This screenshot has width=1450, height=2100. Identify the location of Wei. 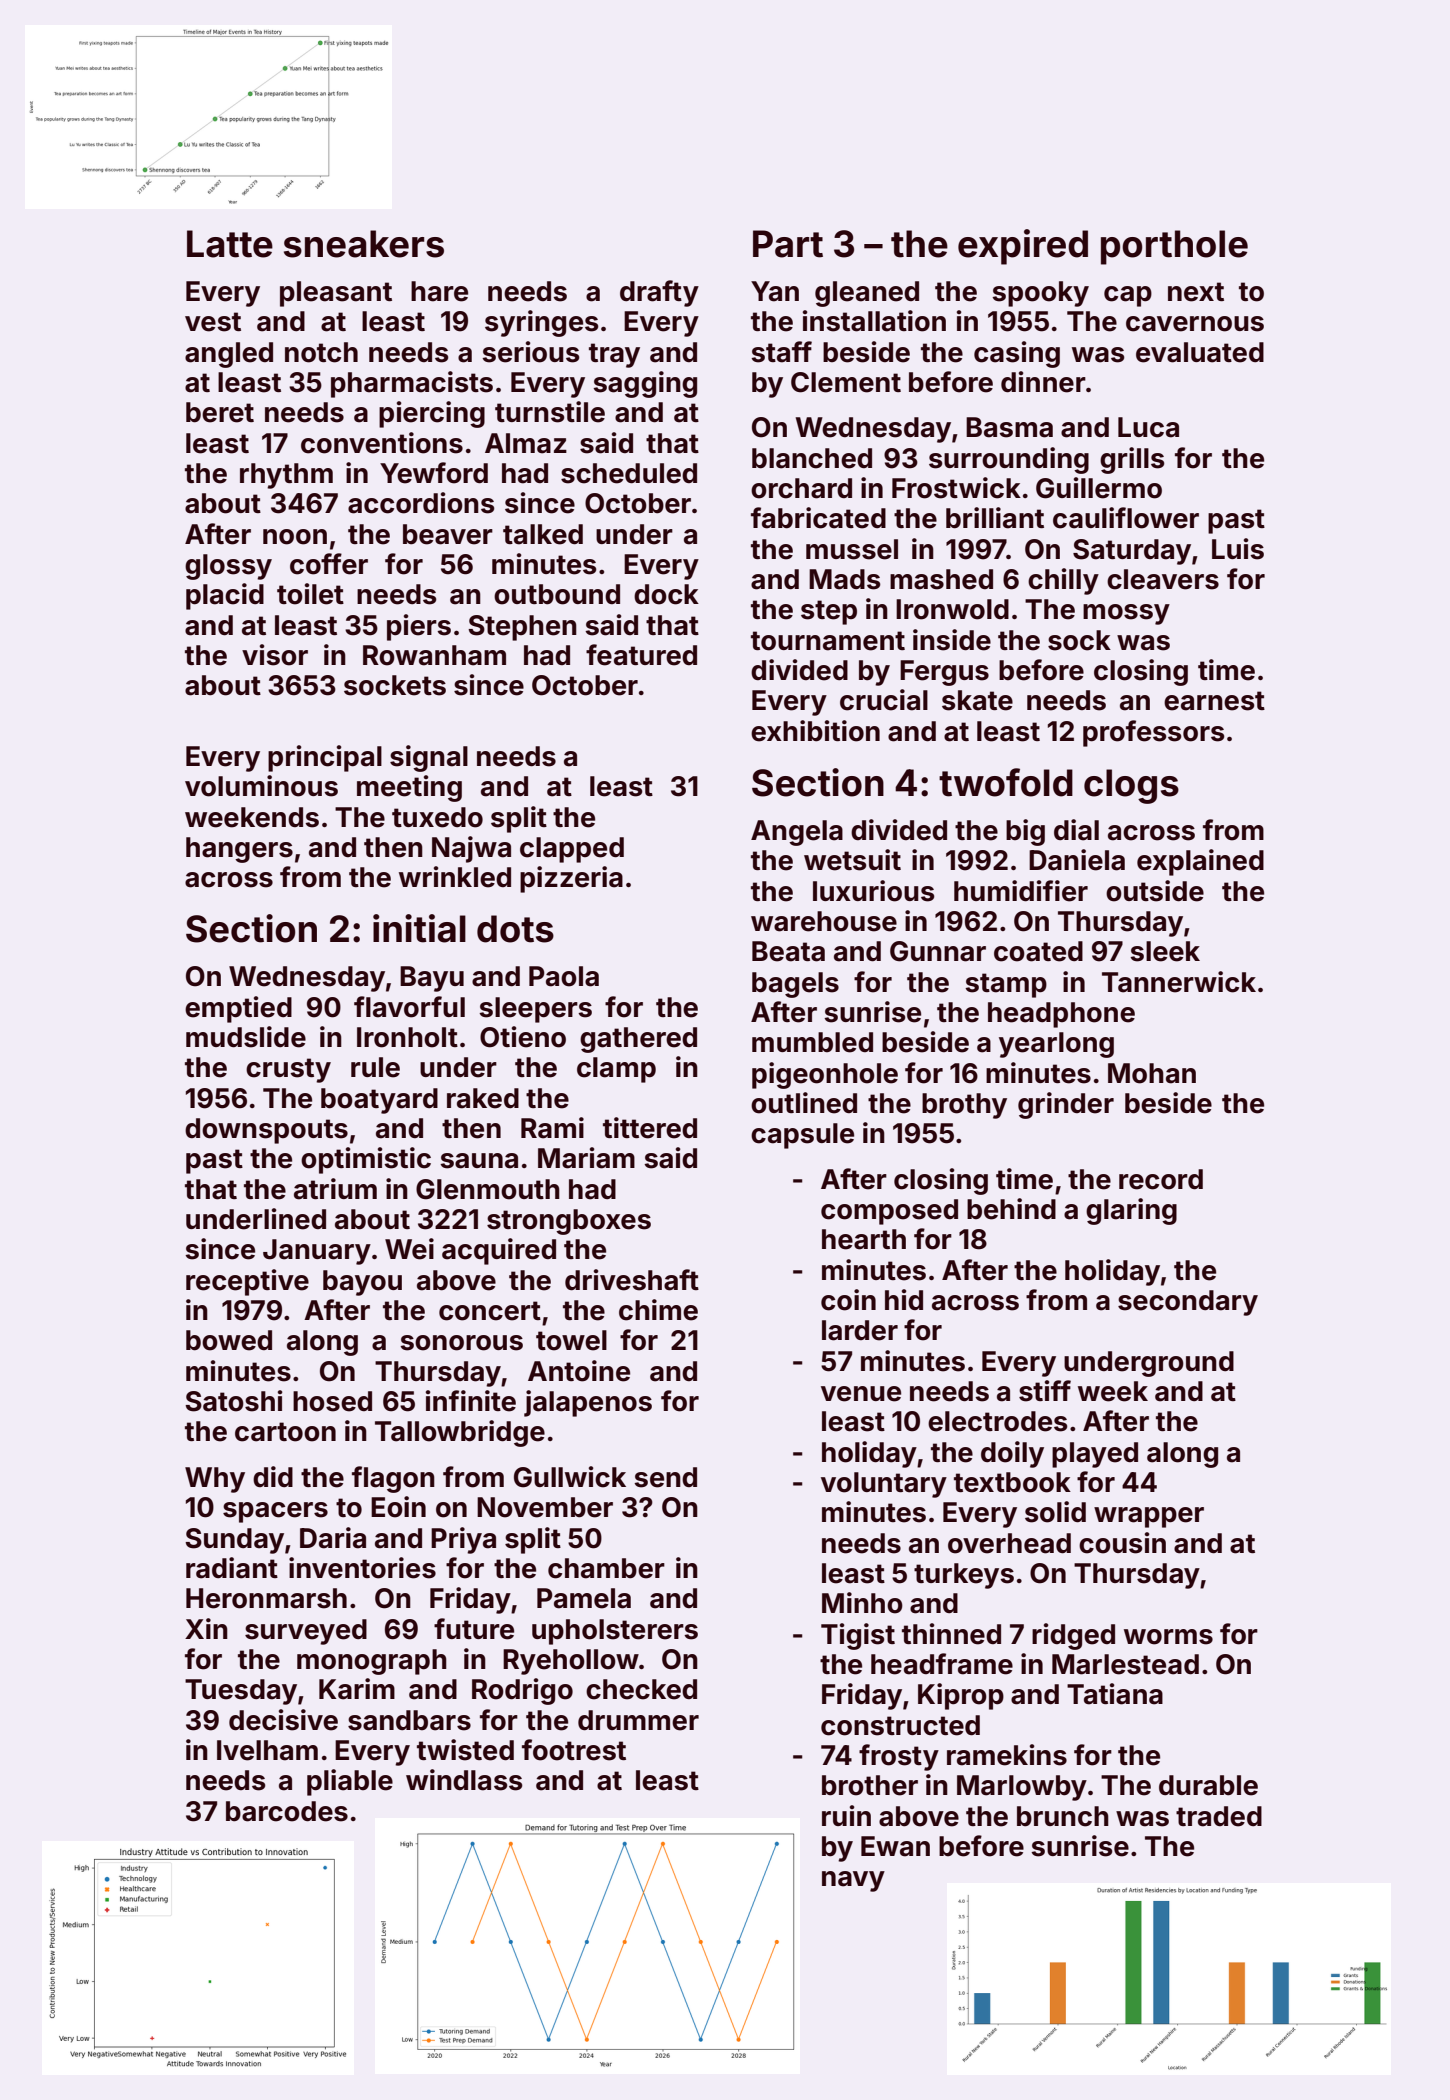
(409, 1249).
